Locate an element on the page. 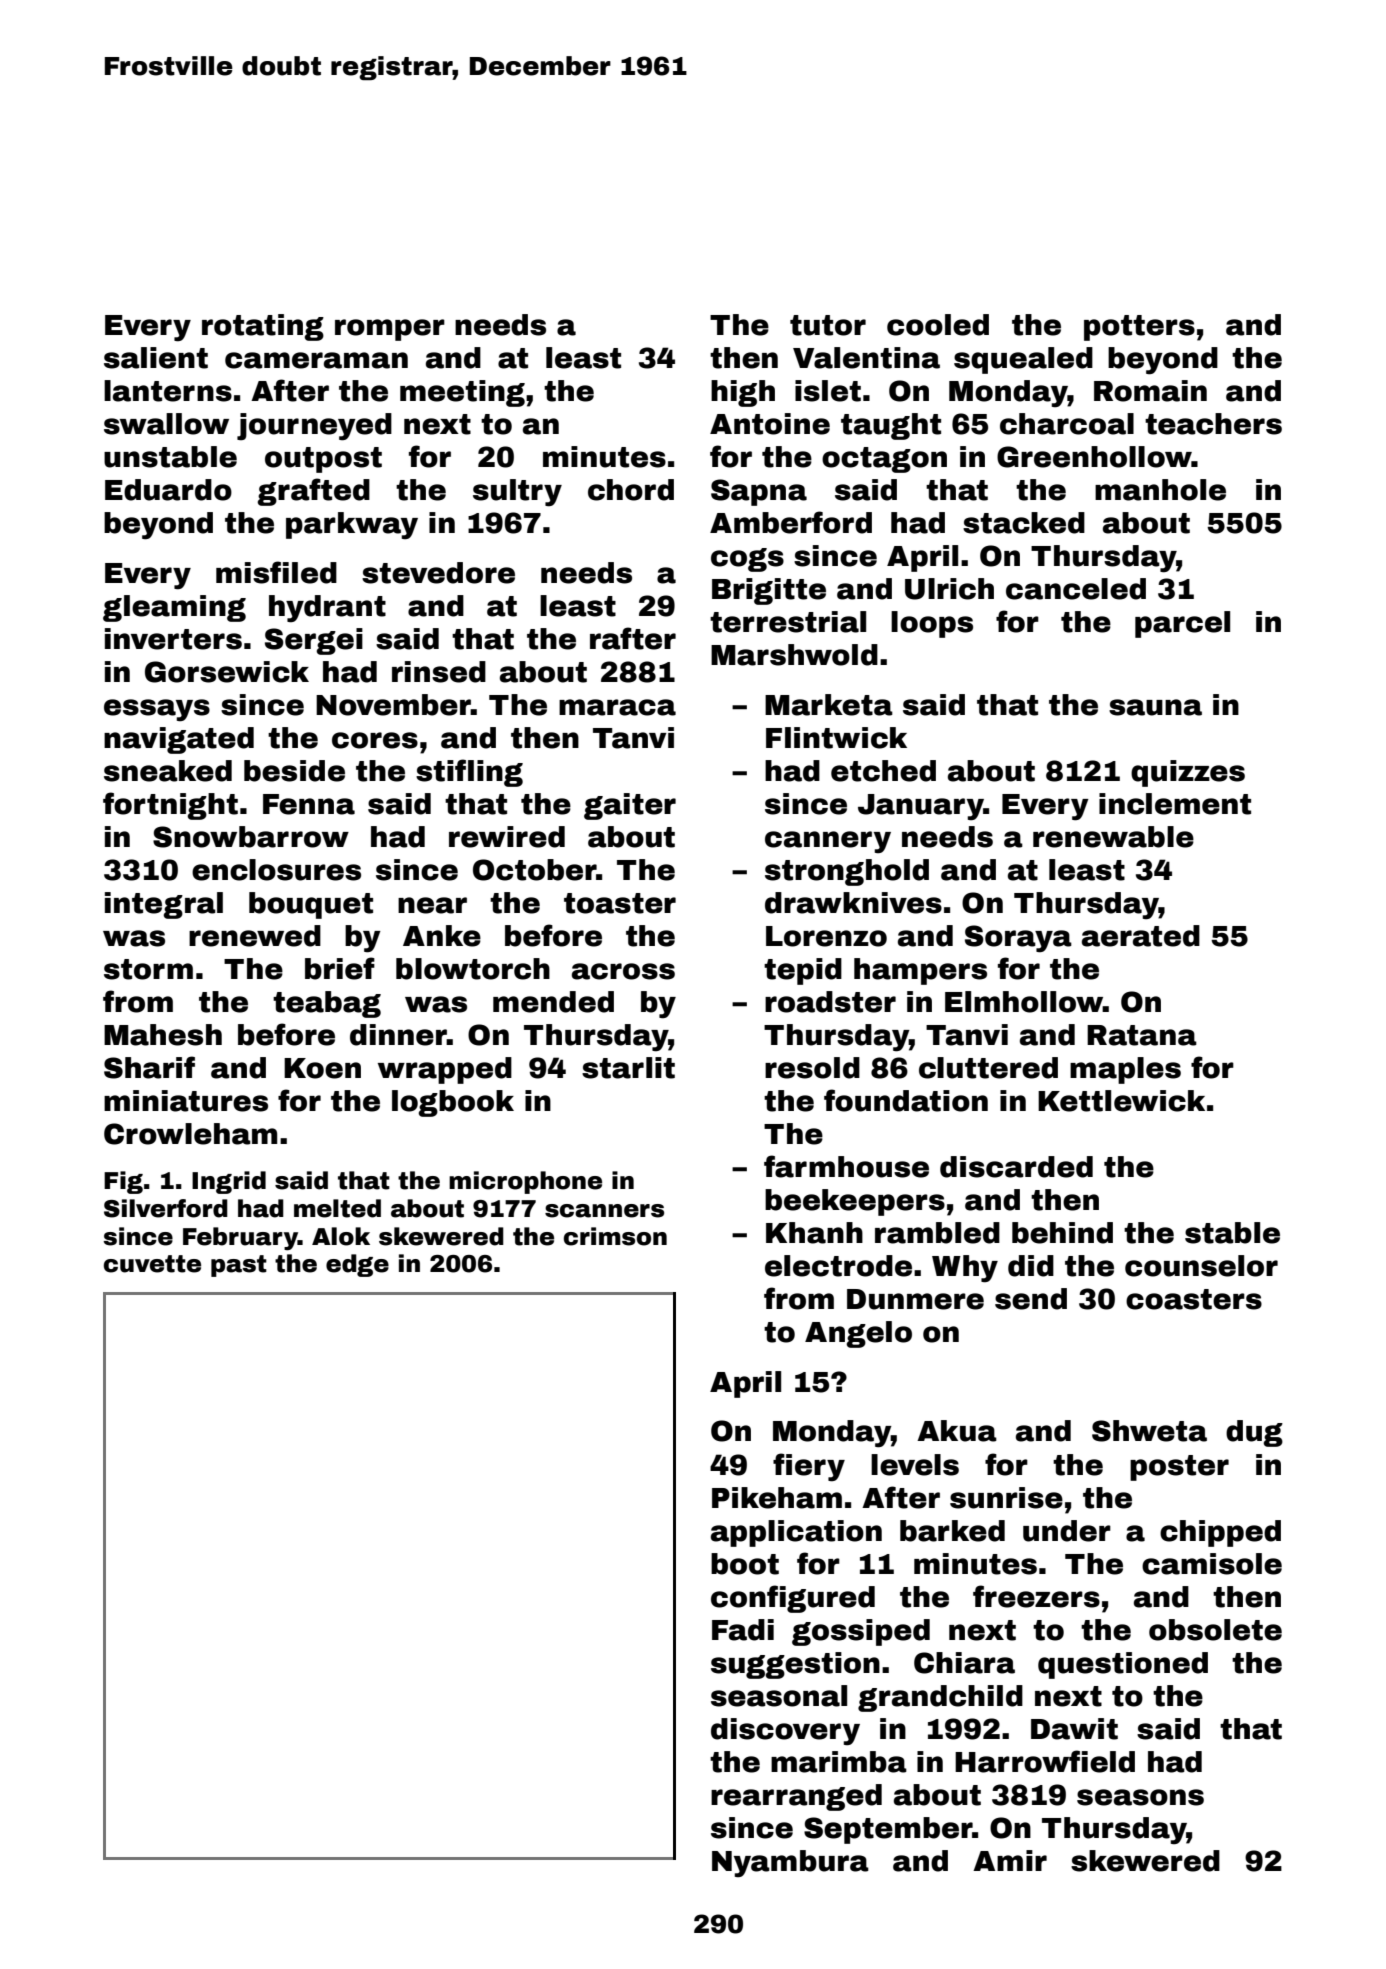 The width and height of the image is (1386, 1969). rotating is located at coordinates (263, 327).
